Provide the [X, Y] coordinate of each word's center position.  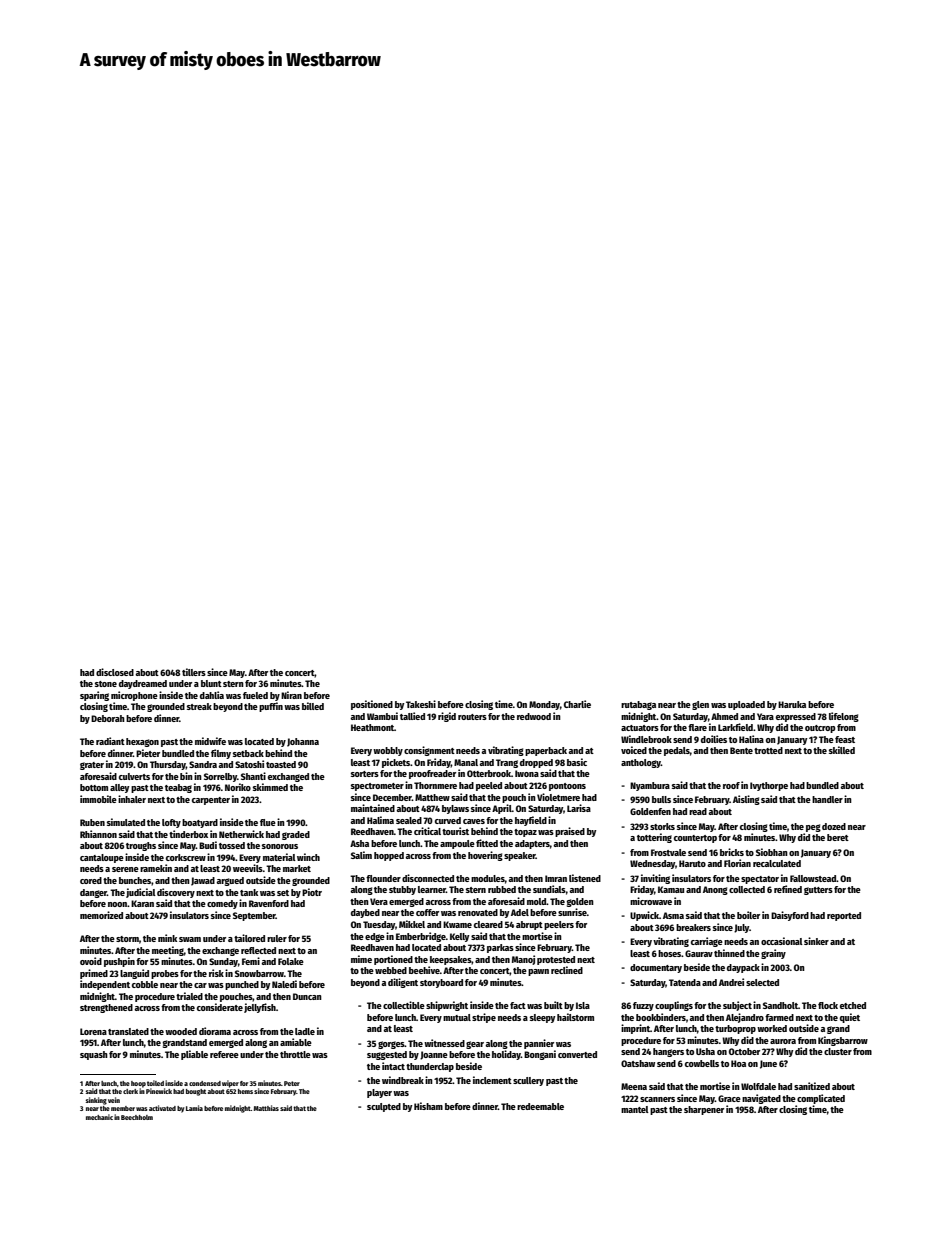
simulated [126, 822]
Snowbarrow [259, 973]
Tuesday [379, 925]
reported [844, 916]
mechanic [99, 1117]
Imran [556, 878]
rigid [447, 717]
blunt [211, 683]
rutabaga [638, 705]
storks [662, 826]
